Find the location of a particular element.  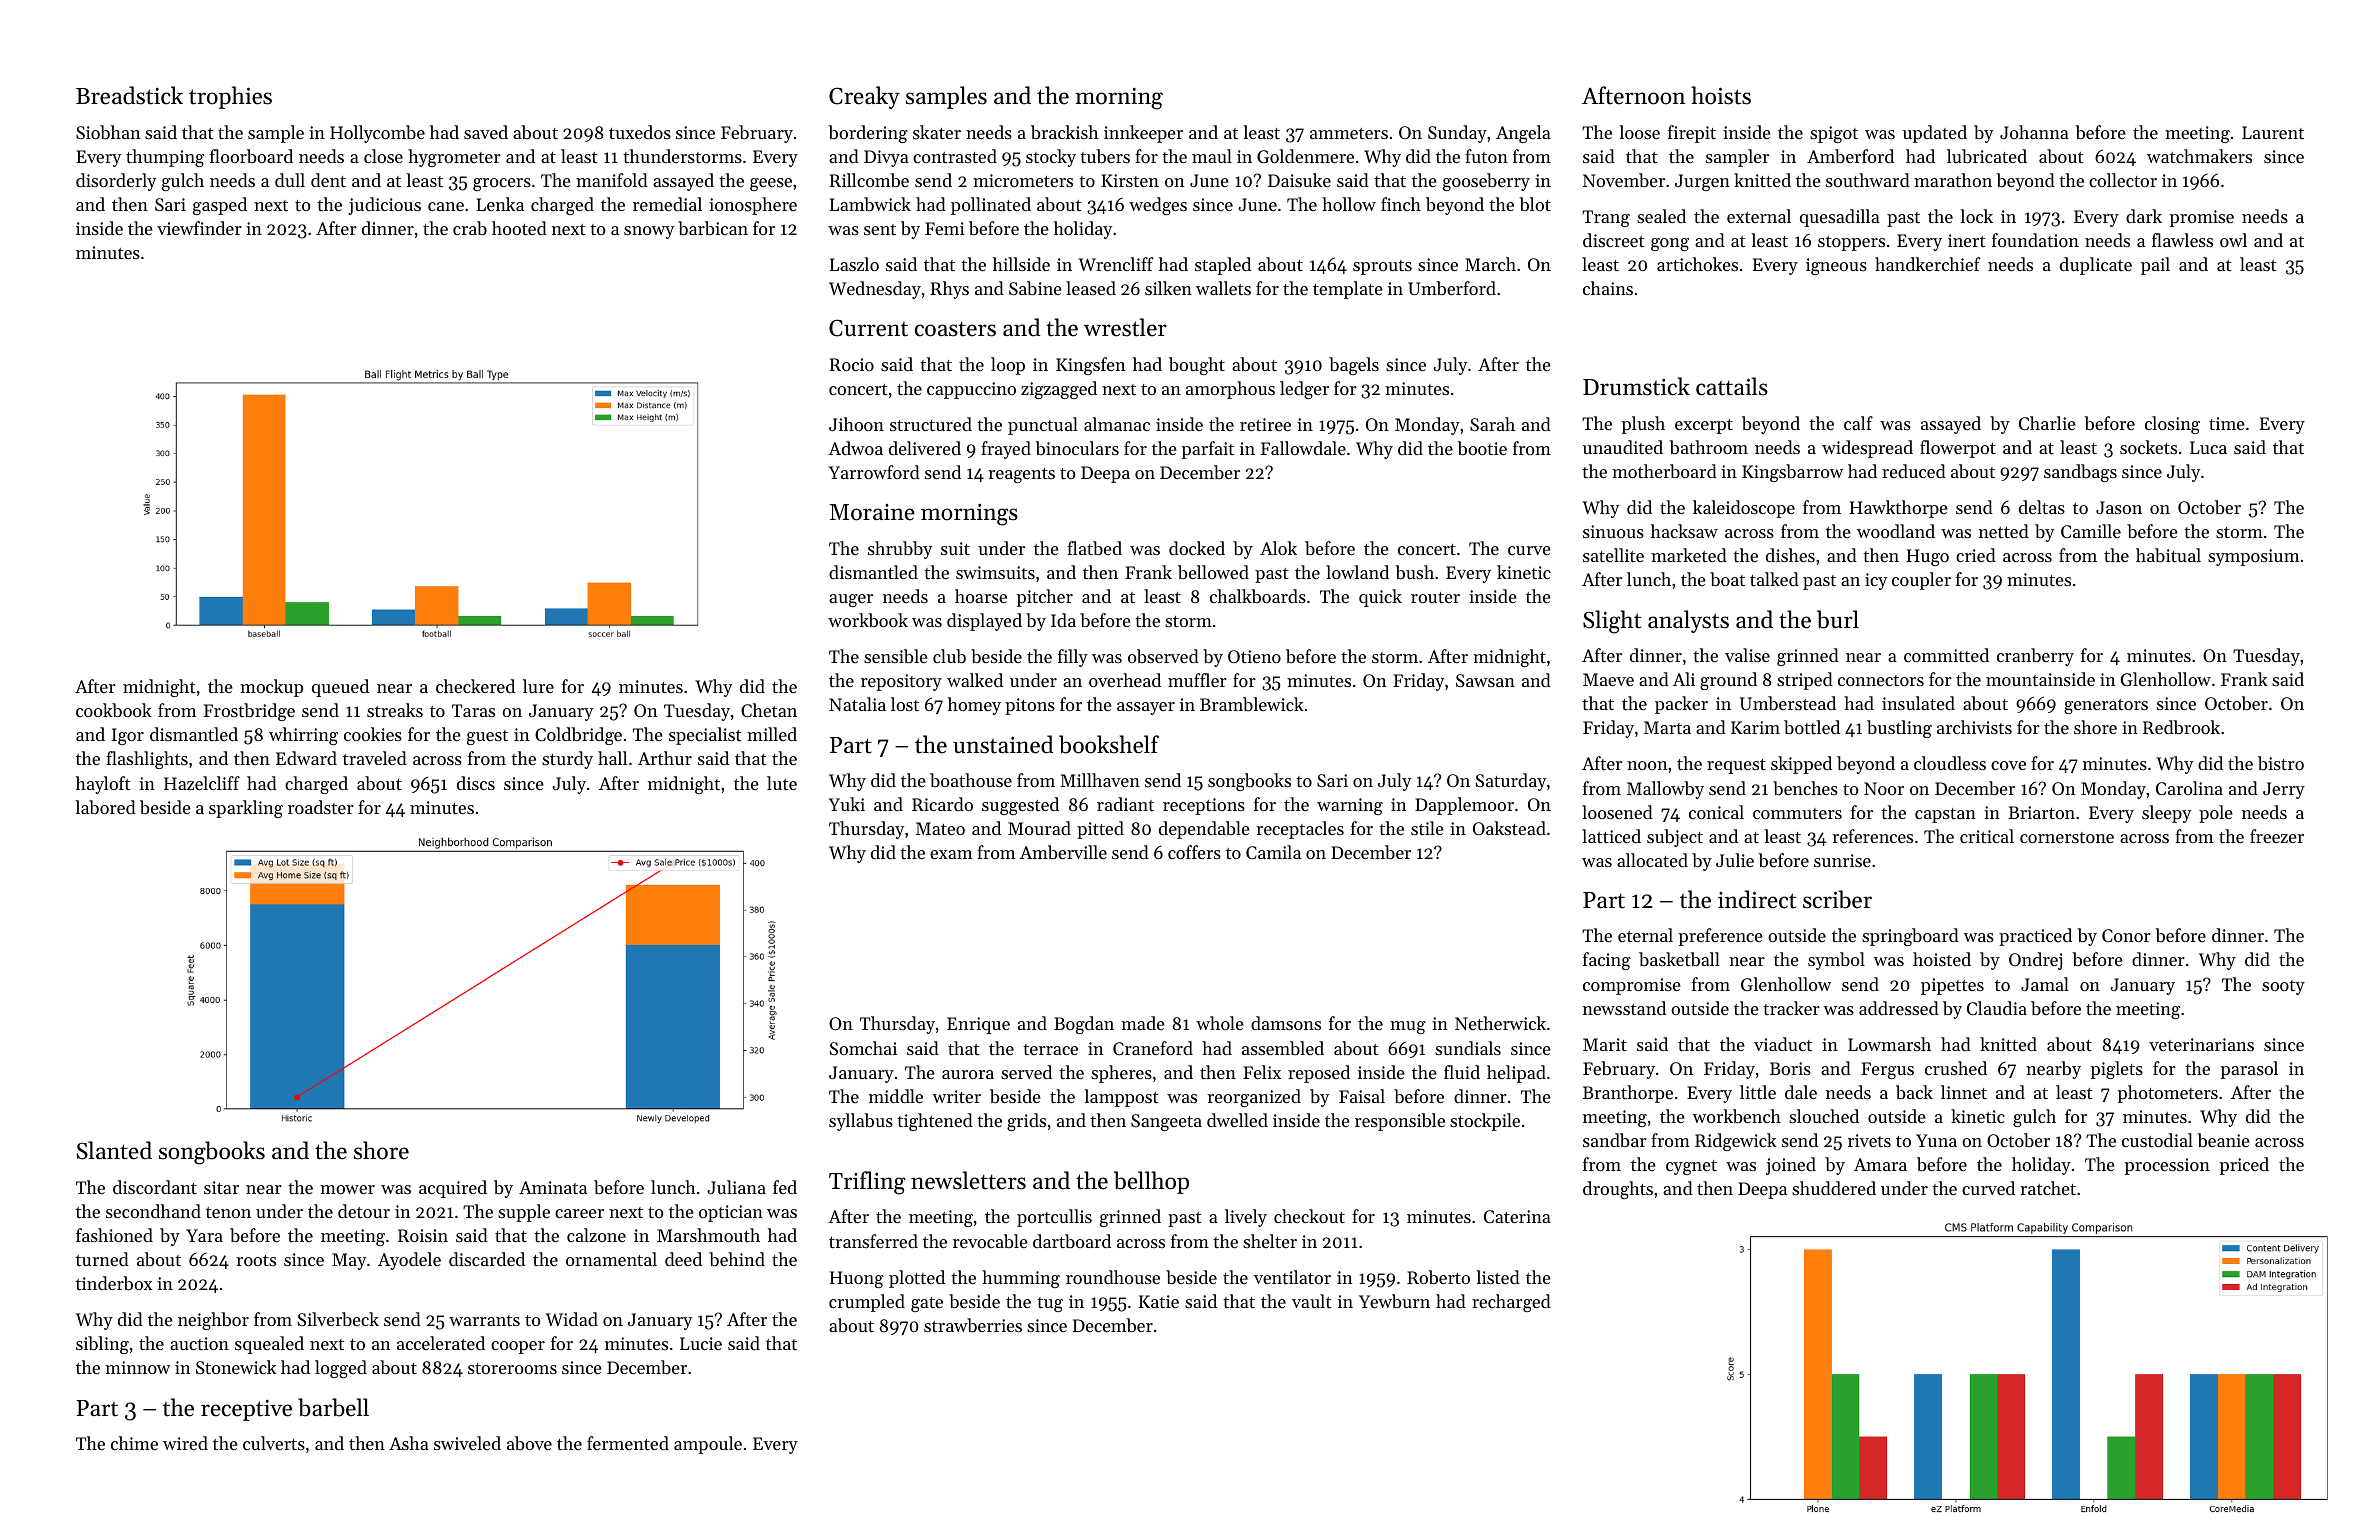

checkered is located at coordinates (475, 686).
